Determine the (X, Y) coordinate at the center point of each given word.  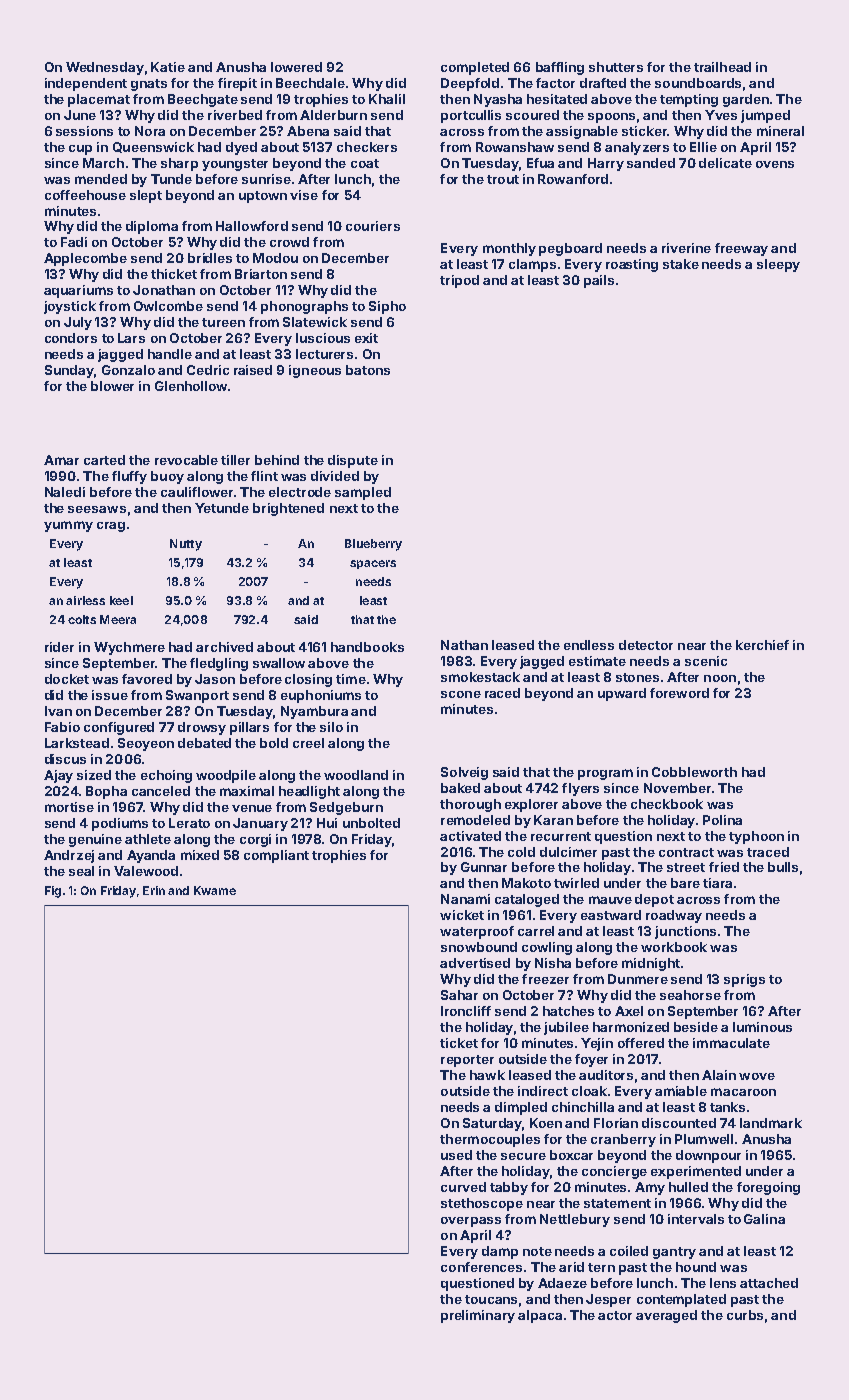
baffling (560, 68)
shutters (616, 67)
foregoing (768, 1188)
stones (637, 677)
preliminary (478, 1316)
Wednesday (105, 68)
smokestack (480, 677)
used (456, 1155)
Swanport (197, 696)
